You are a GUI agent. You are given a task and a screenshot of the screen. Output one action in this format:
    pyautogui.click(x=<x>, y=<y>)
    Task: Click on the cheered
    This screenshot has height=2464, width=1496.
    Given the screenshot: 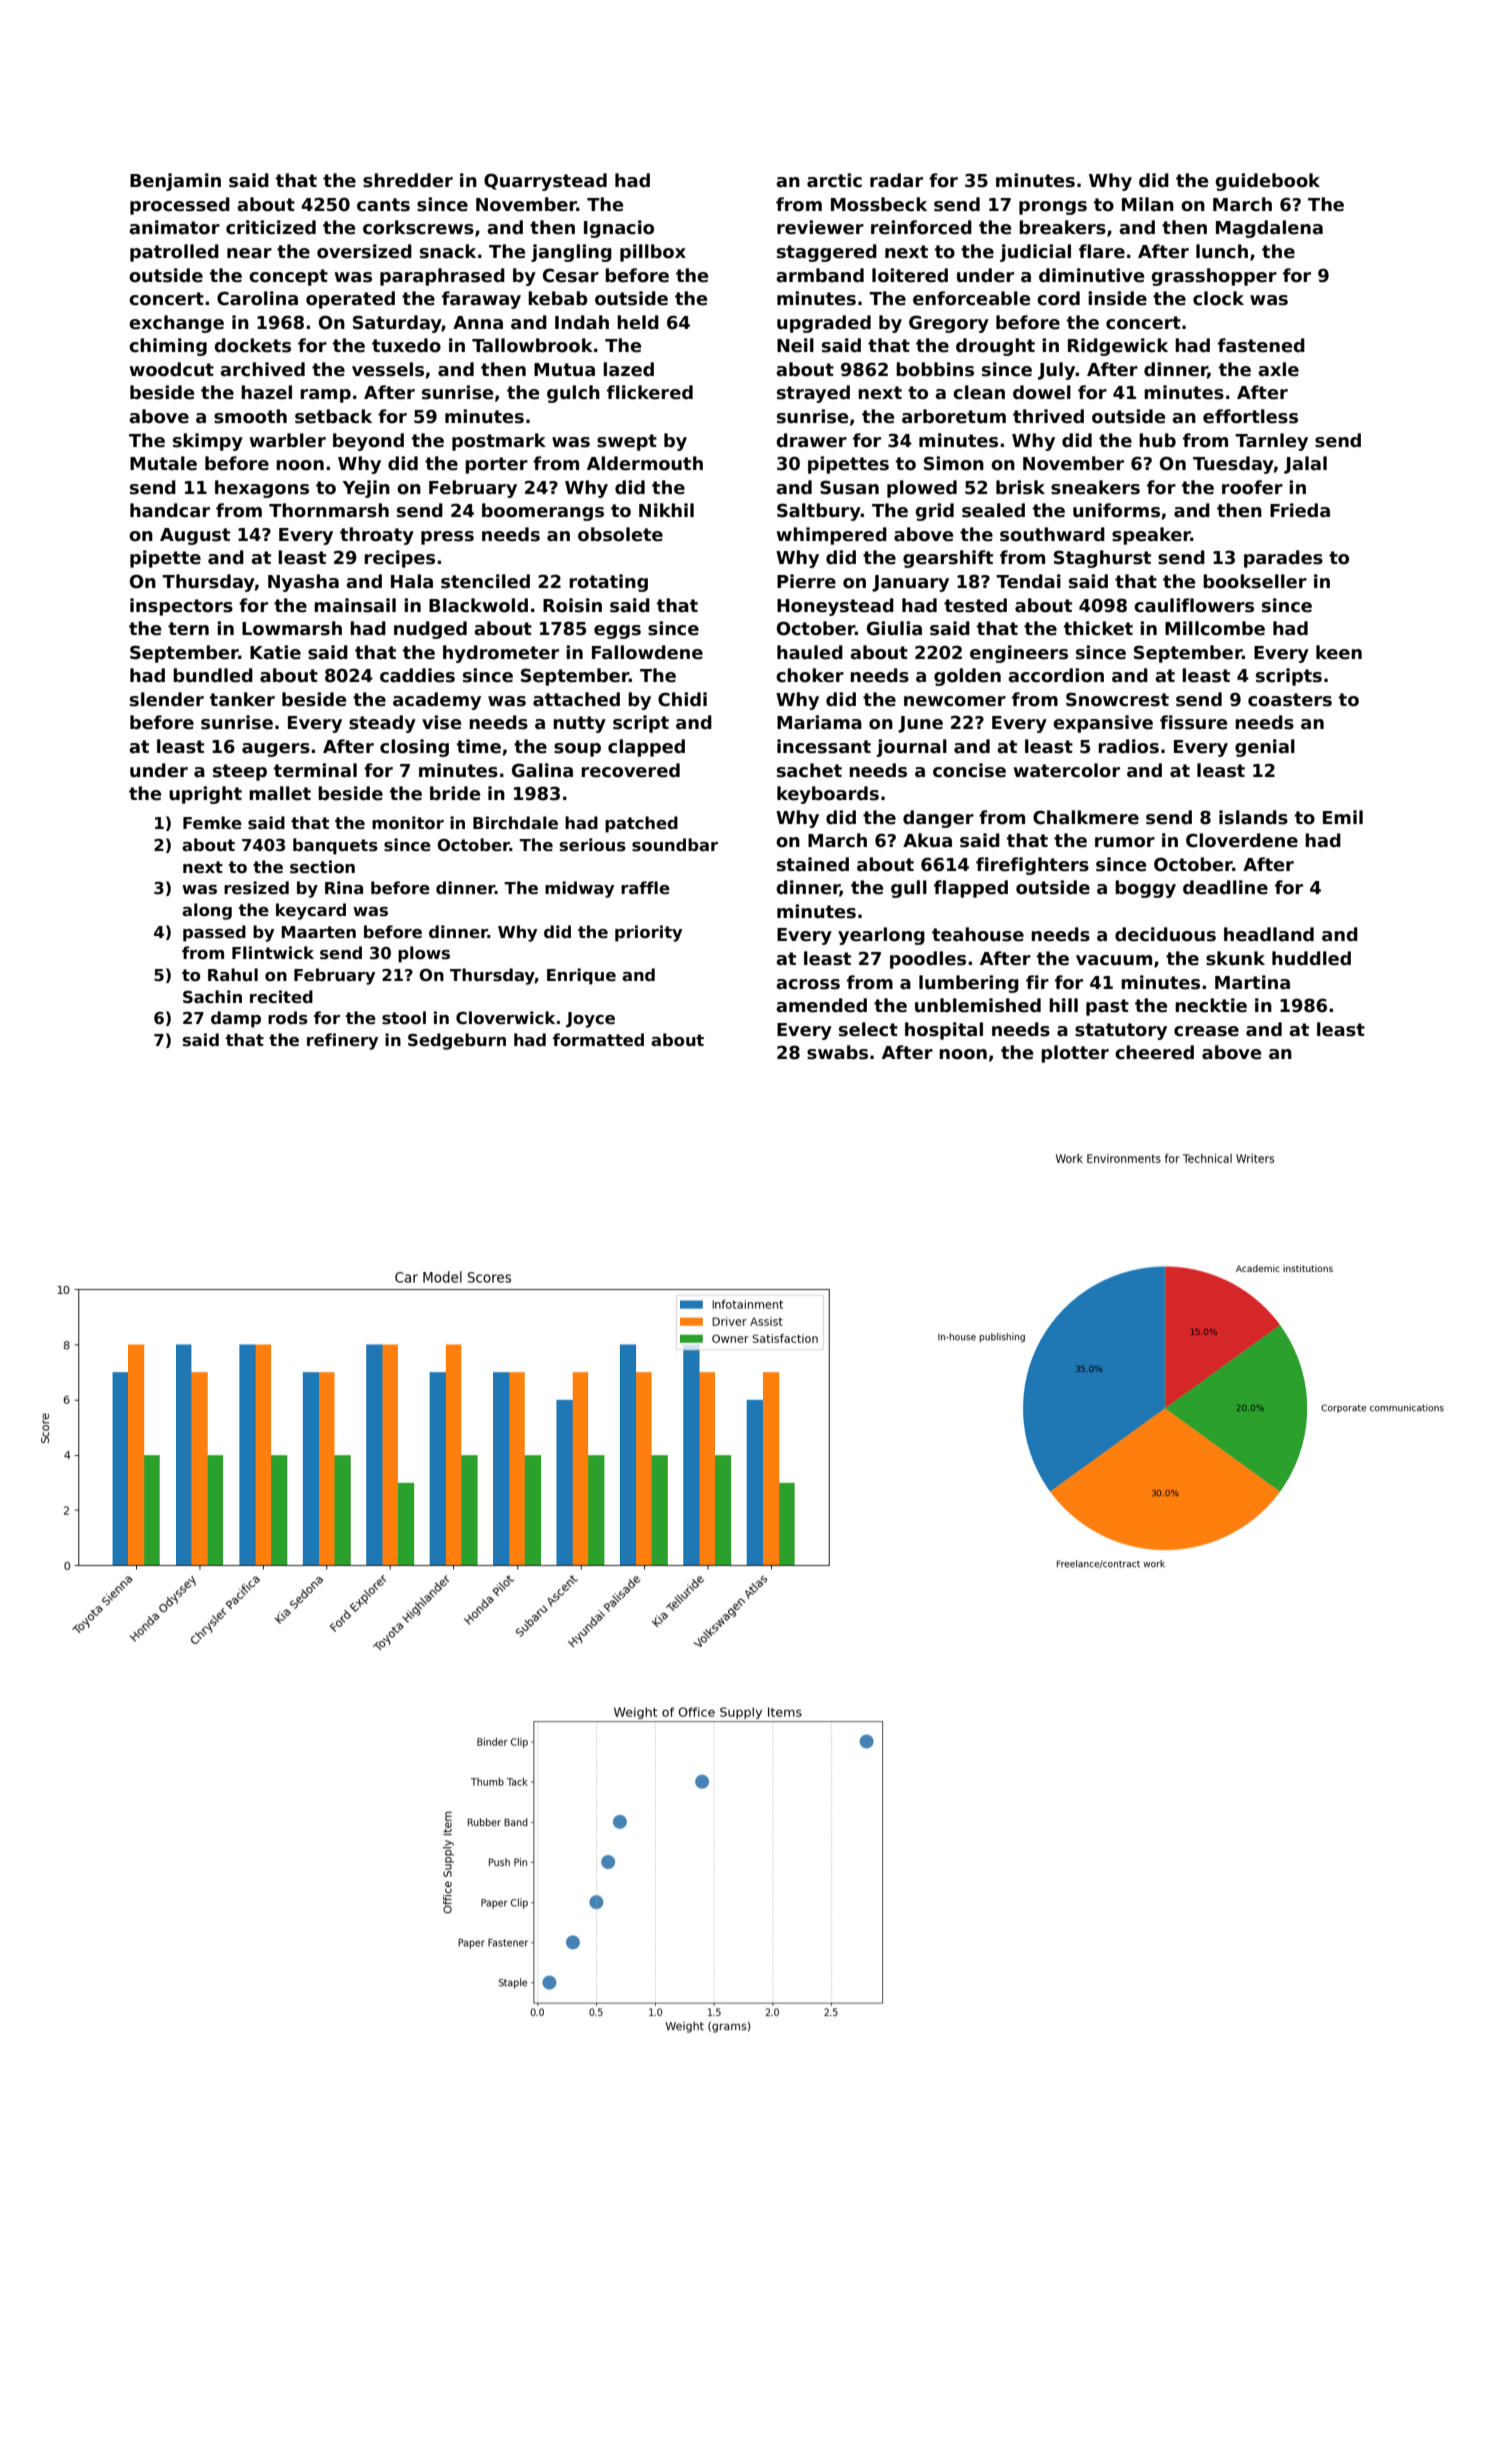 What is the action you would take?
    pyautogui.click(x=1154, y=1052)
